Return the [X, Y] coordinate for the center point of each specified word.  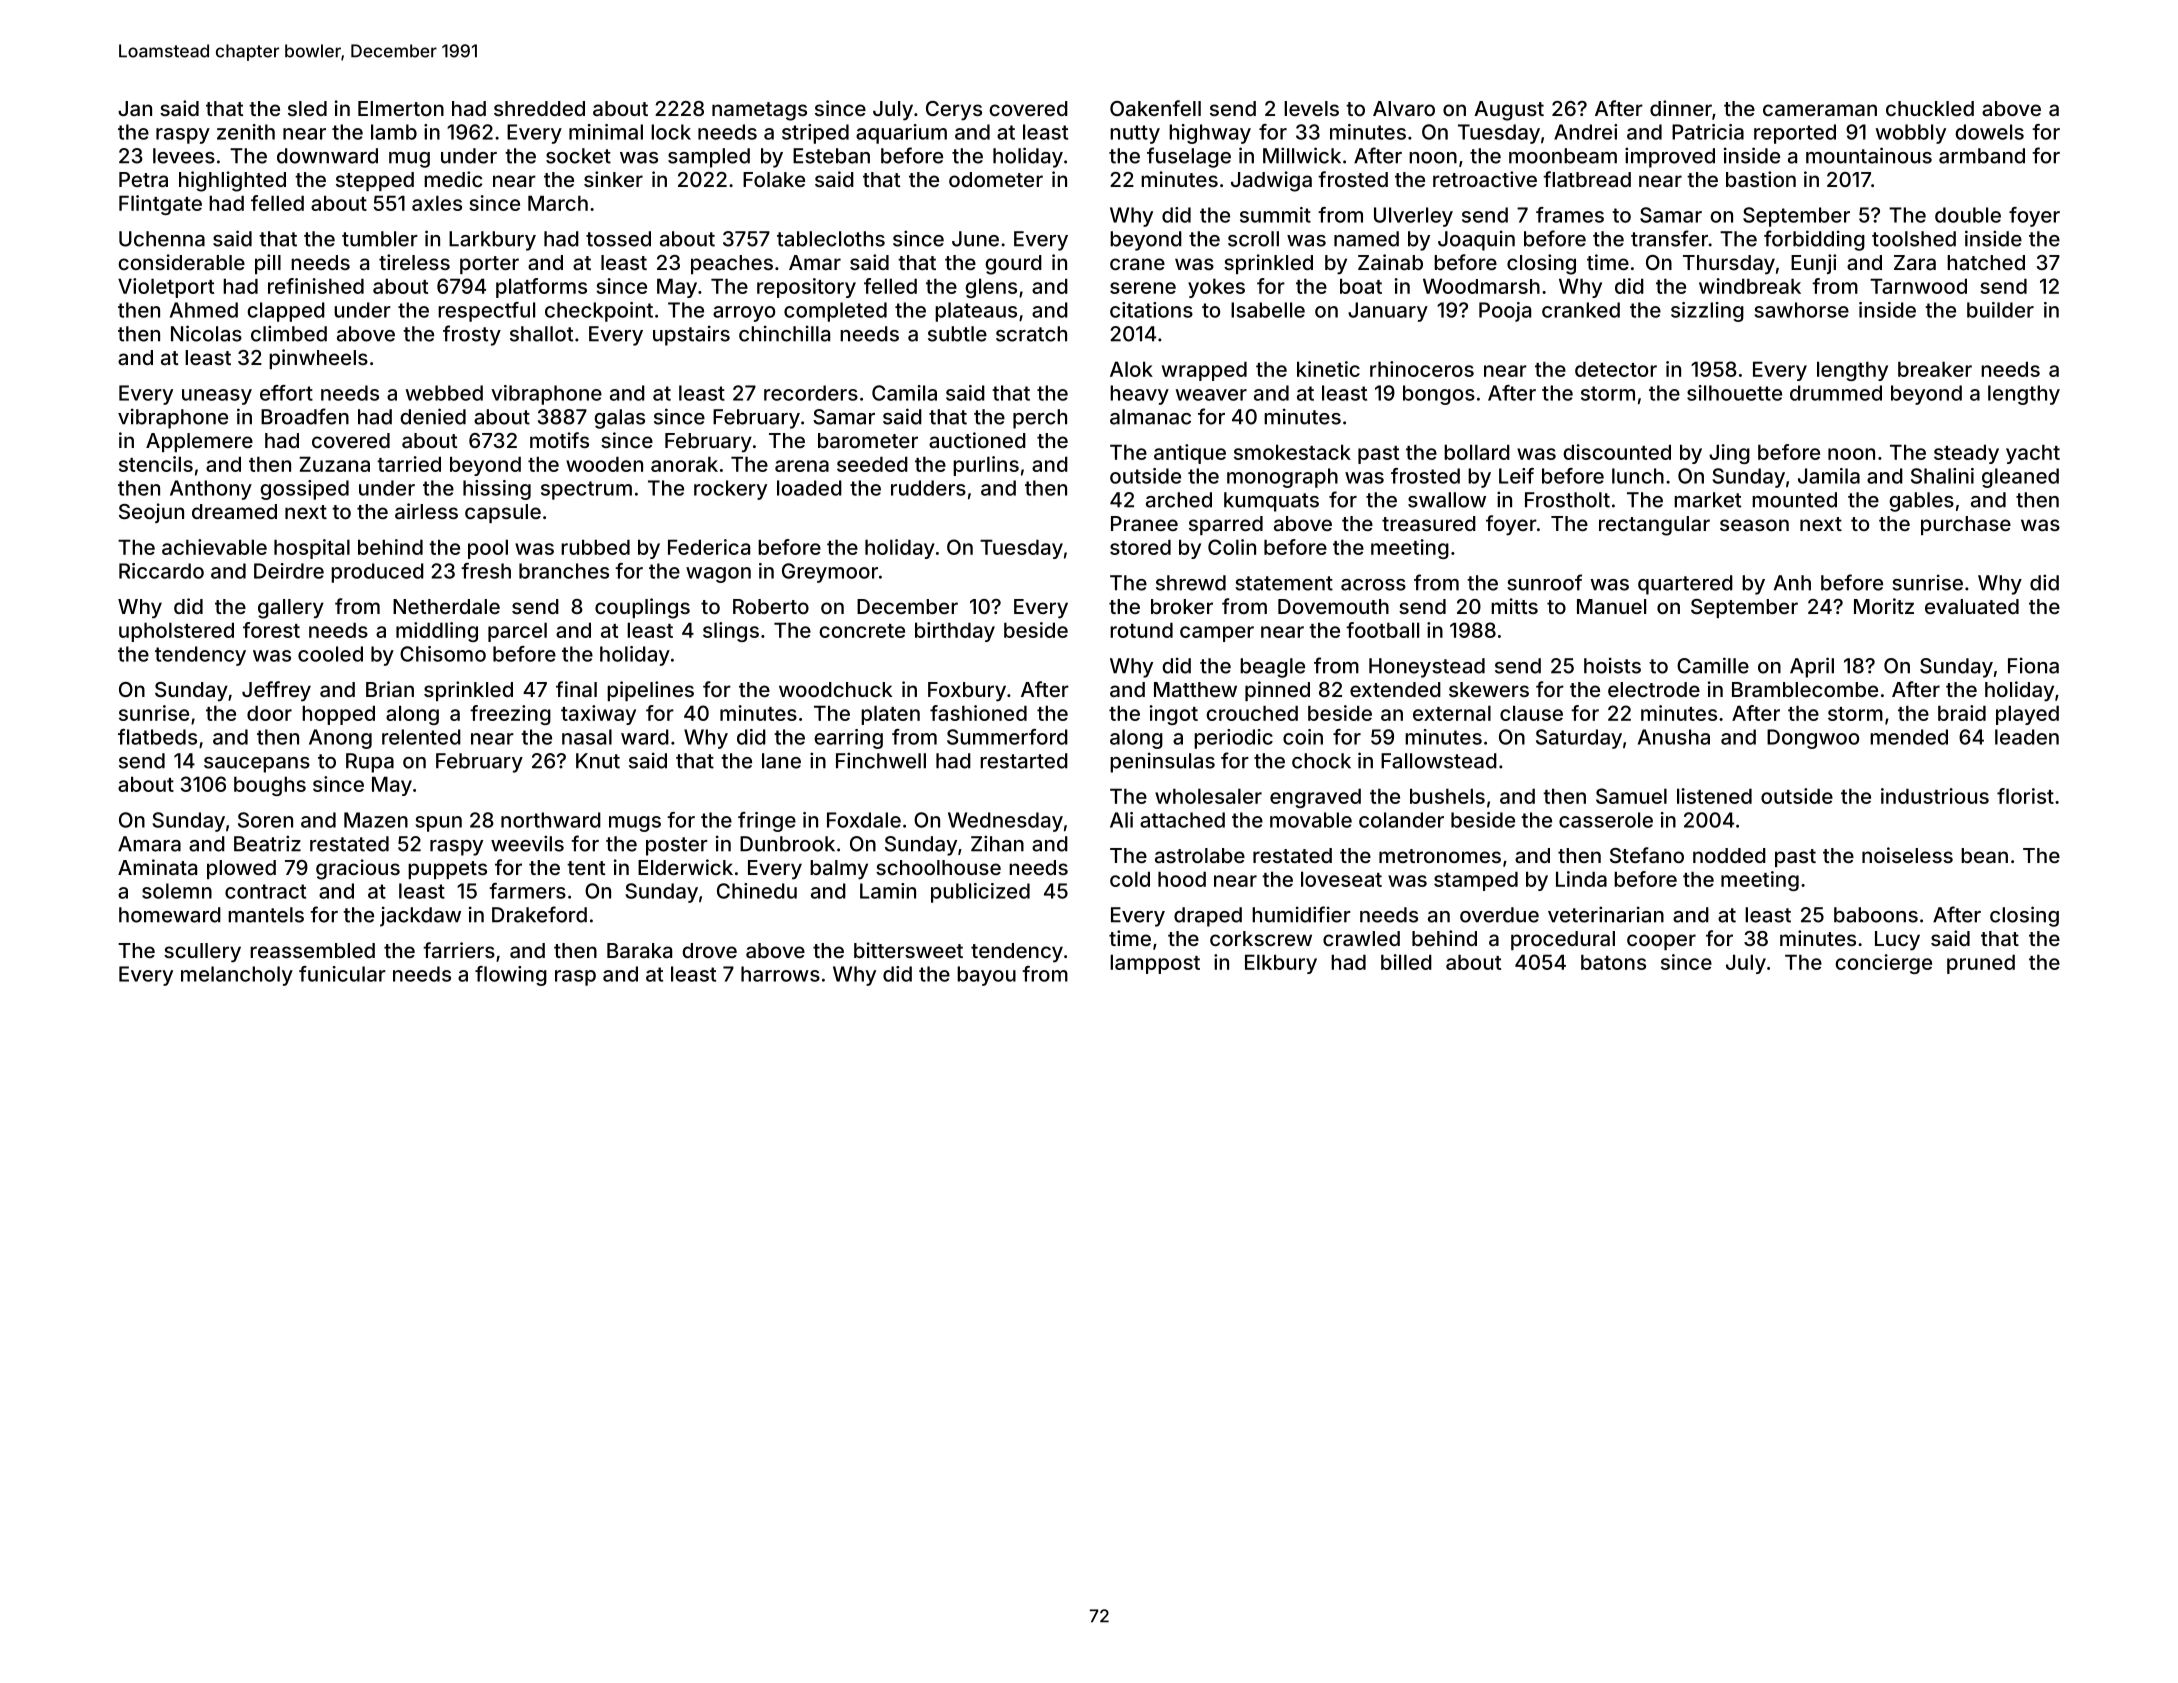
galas [619, 419]
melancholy [237, 976]
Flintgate [160, 205]
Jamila [1829, 476]
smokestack [1292, 452]
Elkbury [1281, 964]
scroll [1253, 239]
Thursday [1729, 265]
